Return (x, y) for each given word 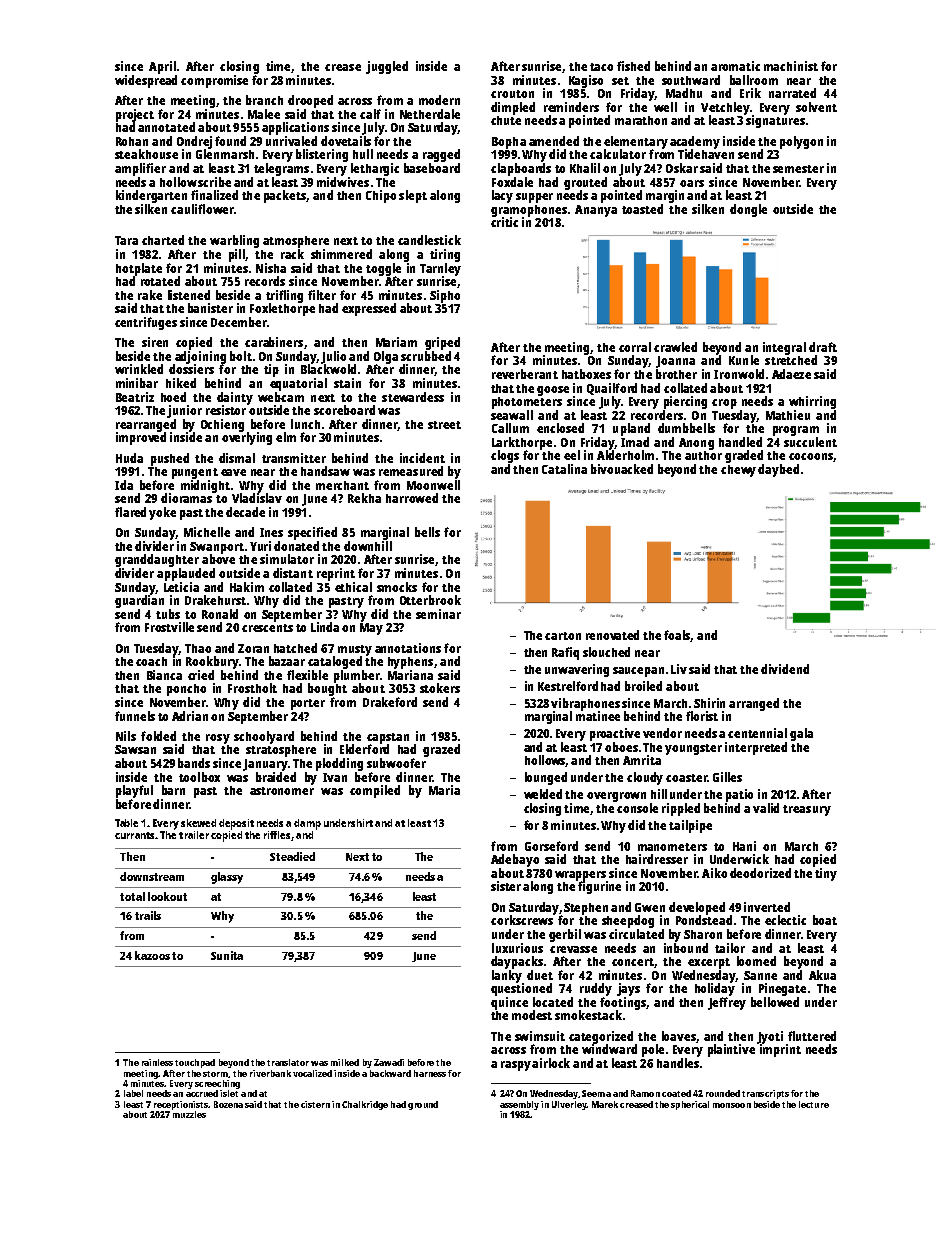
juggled (387, 67)
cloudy (645, 778)
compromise (214, 81)
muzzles (189, 1114)
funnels (135, 716)
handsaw (325, 471)
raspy (516, 1066)
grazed (441, 750)
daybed (778, 470)
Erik (750, 93)
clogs (505, 456)
